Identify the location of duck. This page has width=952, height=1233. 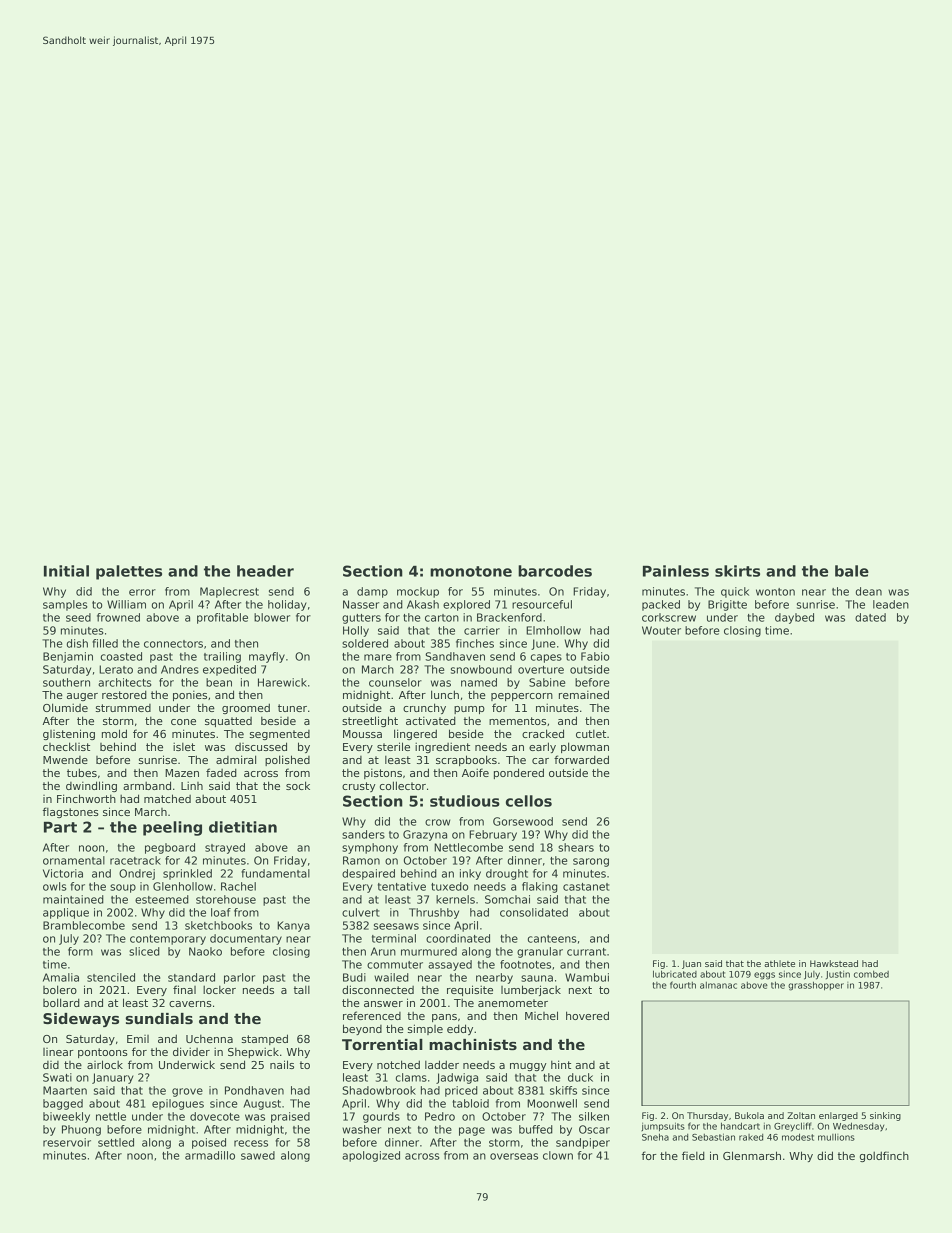
(580, 1077).
